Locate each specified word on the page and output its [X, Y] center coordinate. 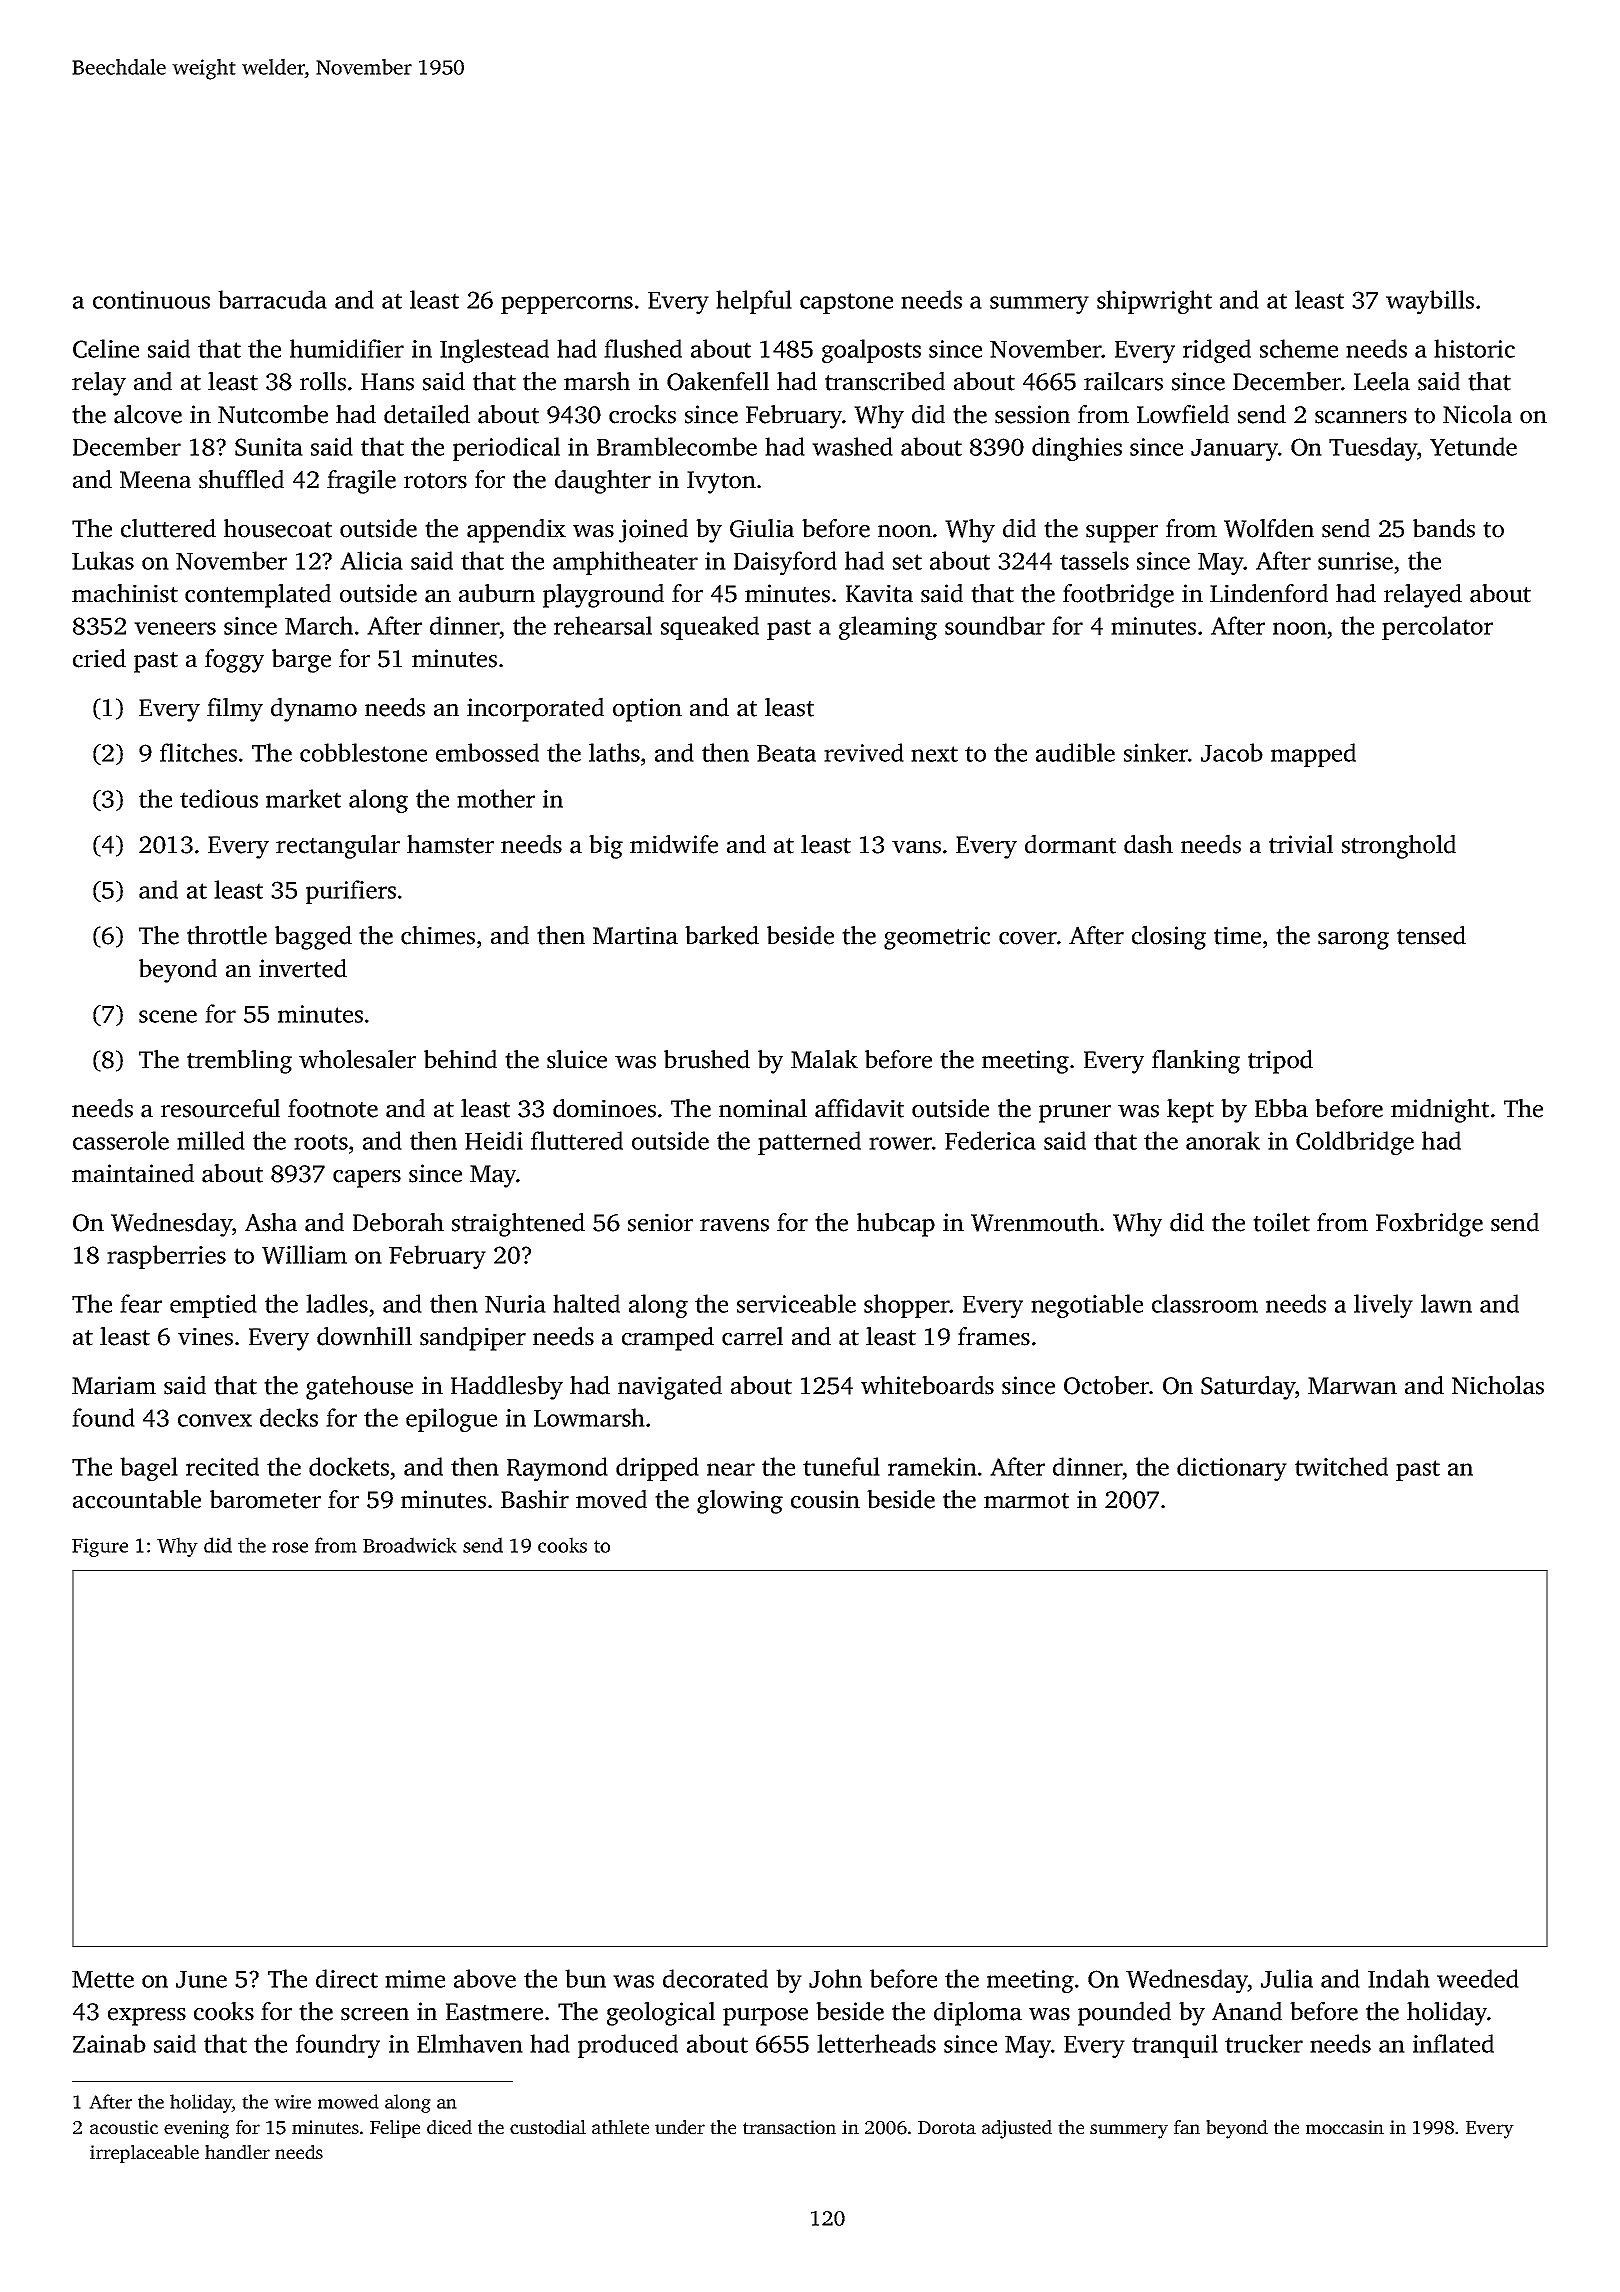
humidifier [347, 348]
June [201, 1979]
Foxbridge [1429, 1225]
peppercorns [567, 305]
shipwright [1154, 302]
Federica [990, 1140]
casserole [121, 1140]
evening [196, 2129]
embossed [487, 752]
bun [585, 1978]
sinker [1156, 752]
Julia [1287, 1978]
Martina [635, 935]
